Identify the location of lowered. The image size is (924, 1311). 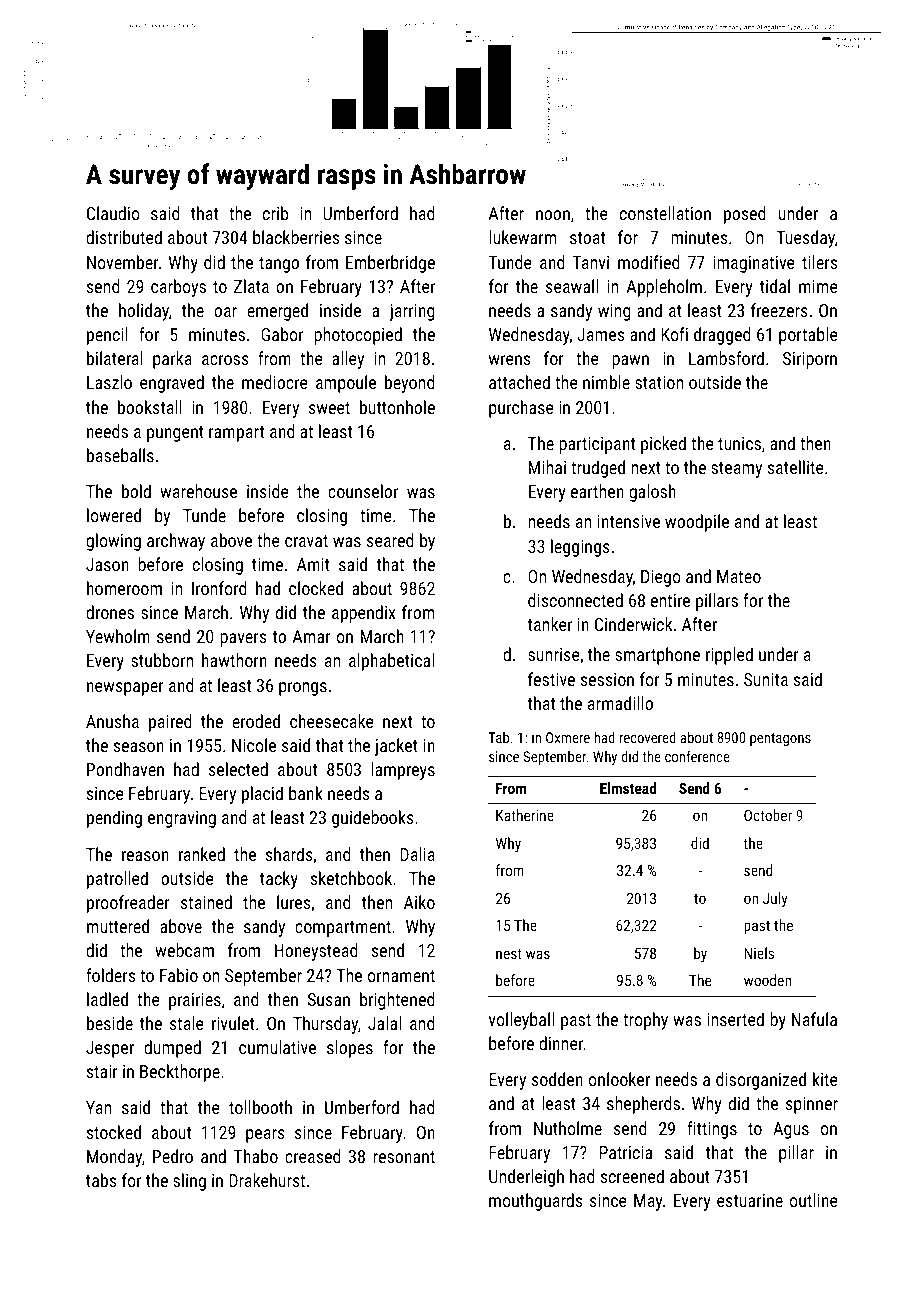
(114, 515).
